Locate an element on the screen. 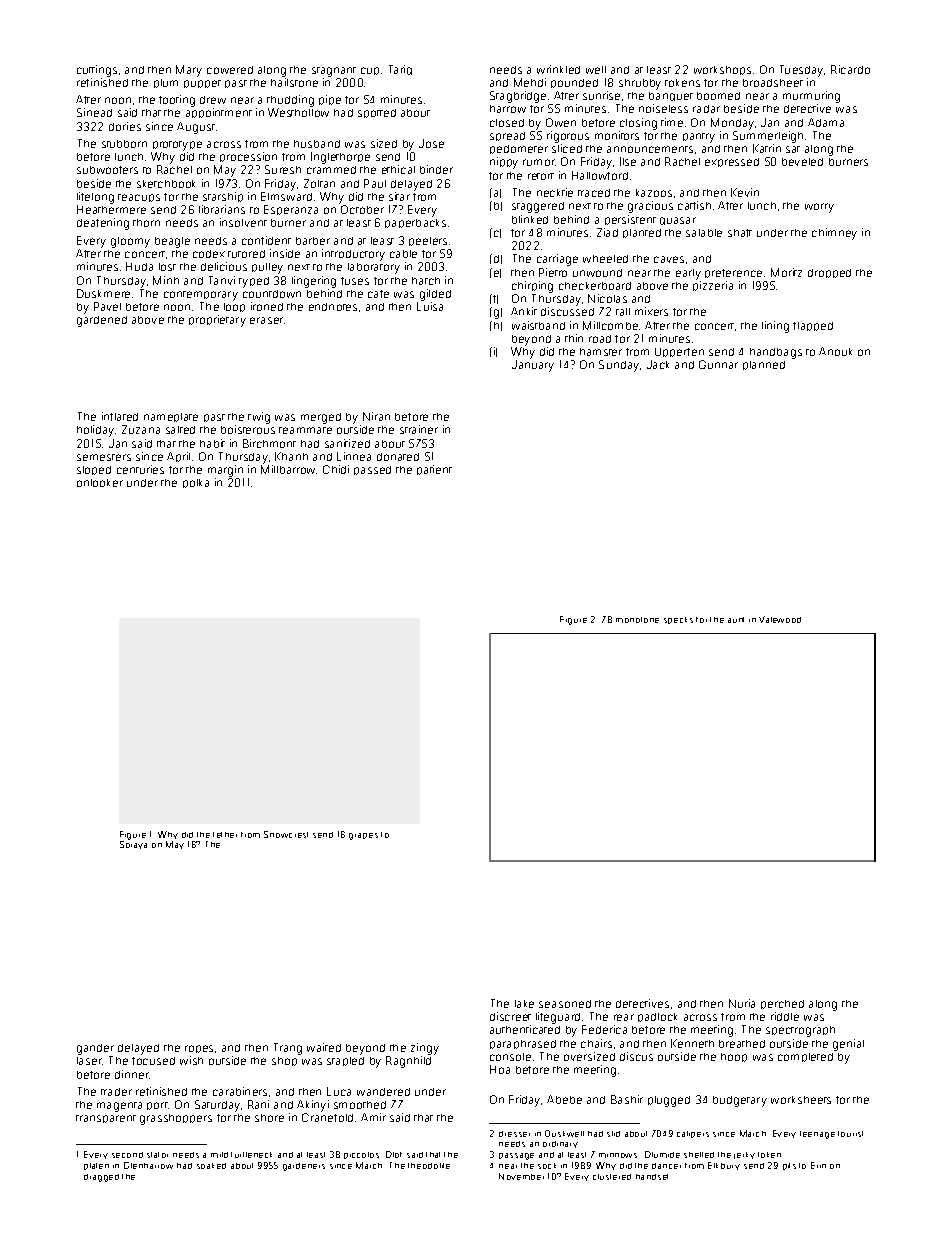  clustered is located at coordinates (612, 1177).
